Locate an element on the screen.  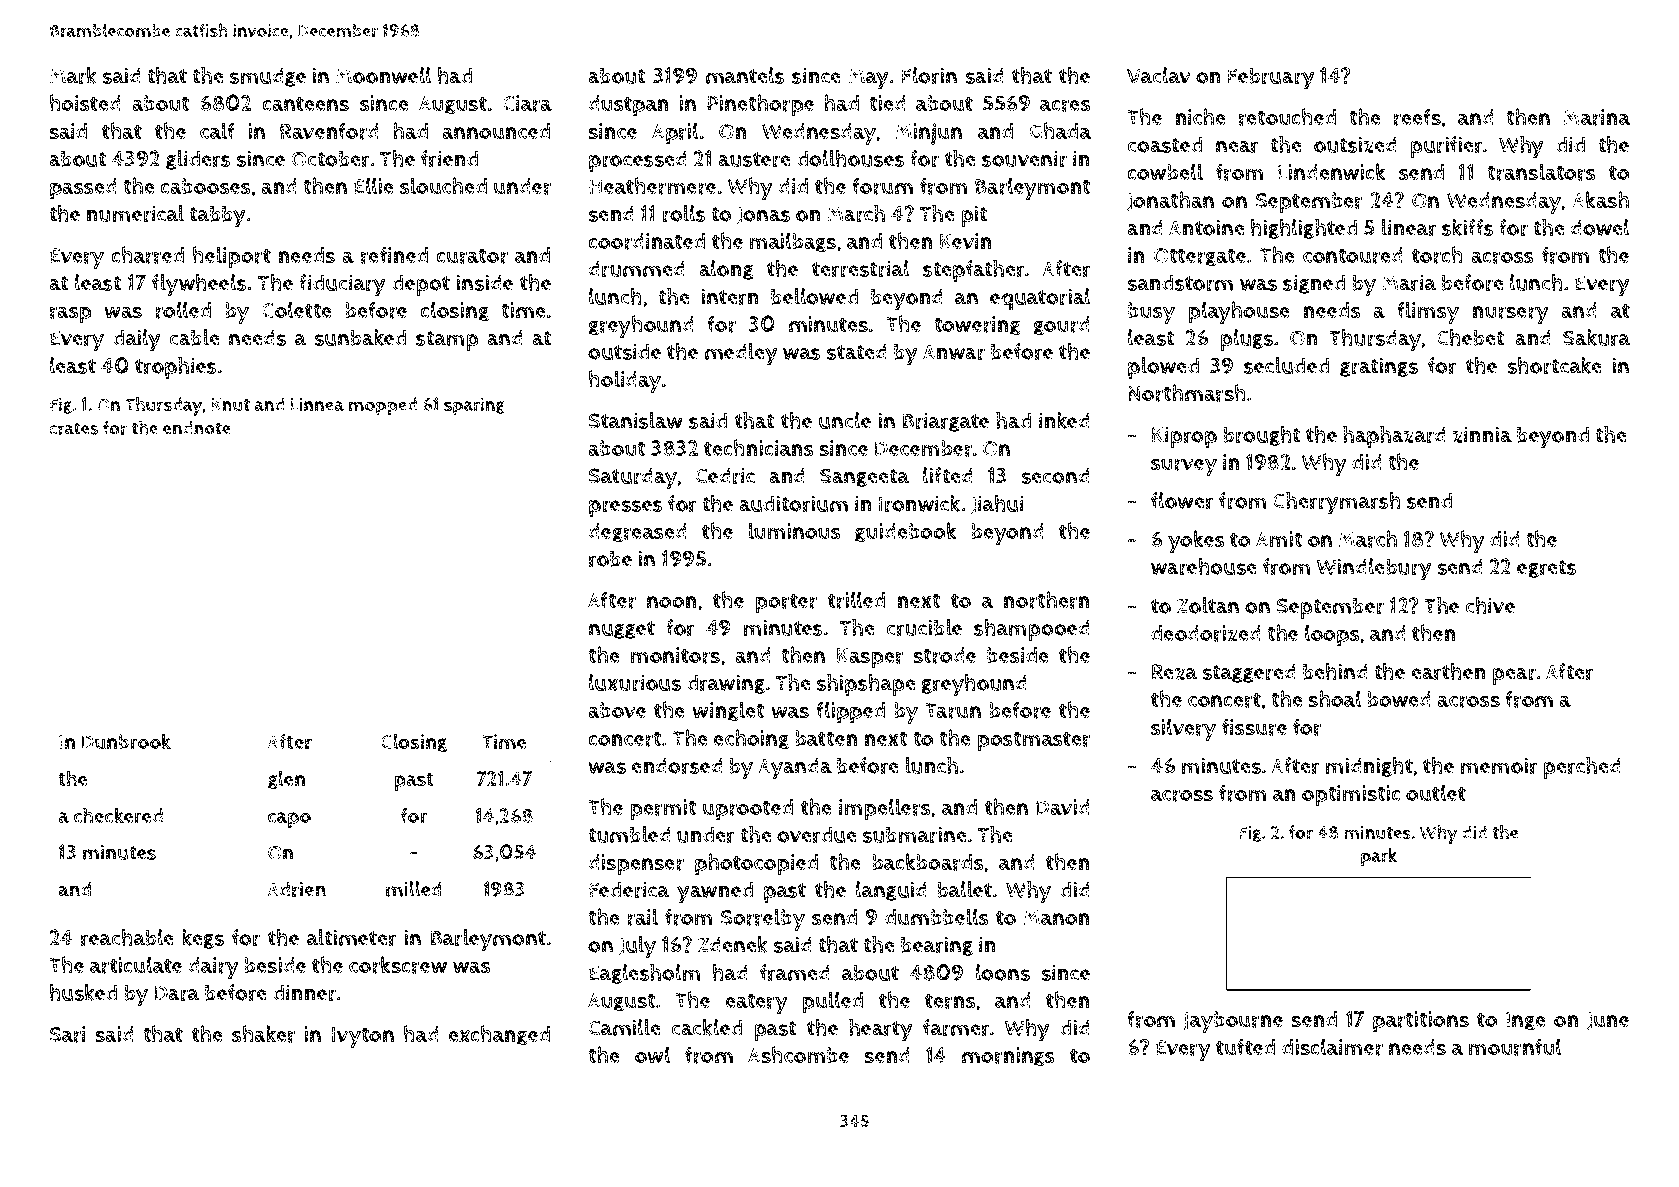
announced is located at coordinates (496, 131).
